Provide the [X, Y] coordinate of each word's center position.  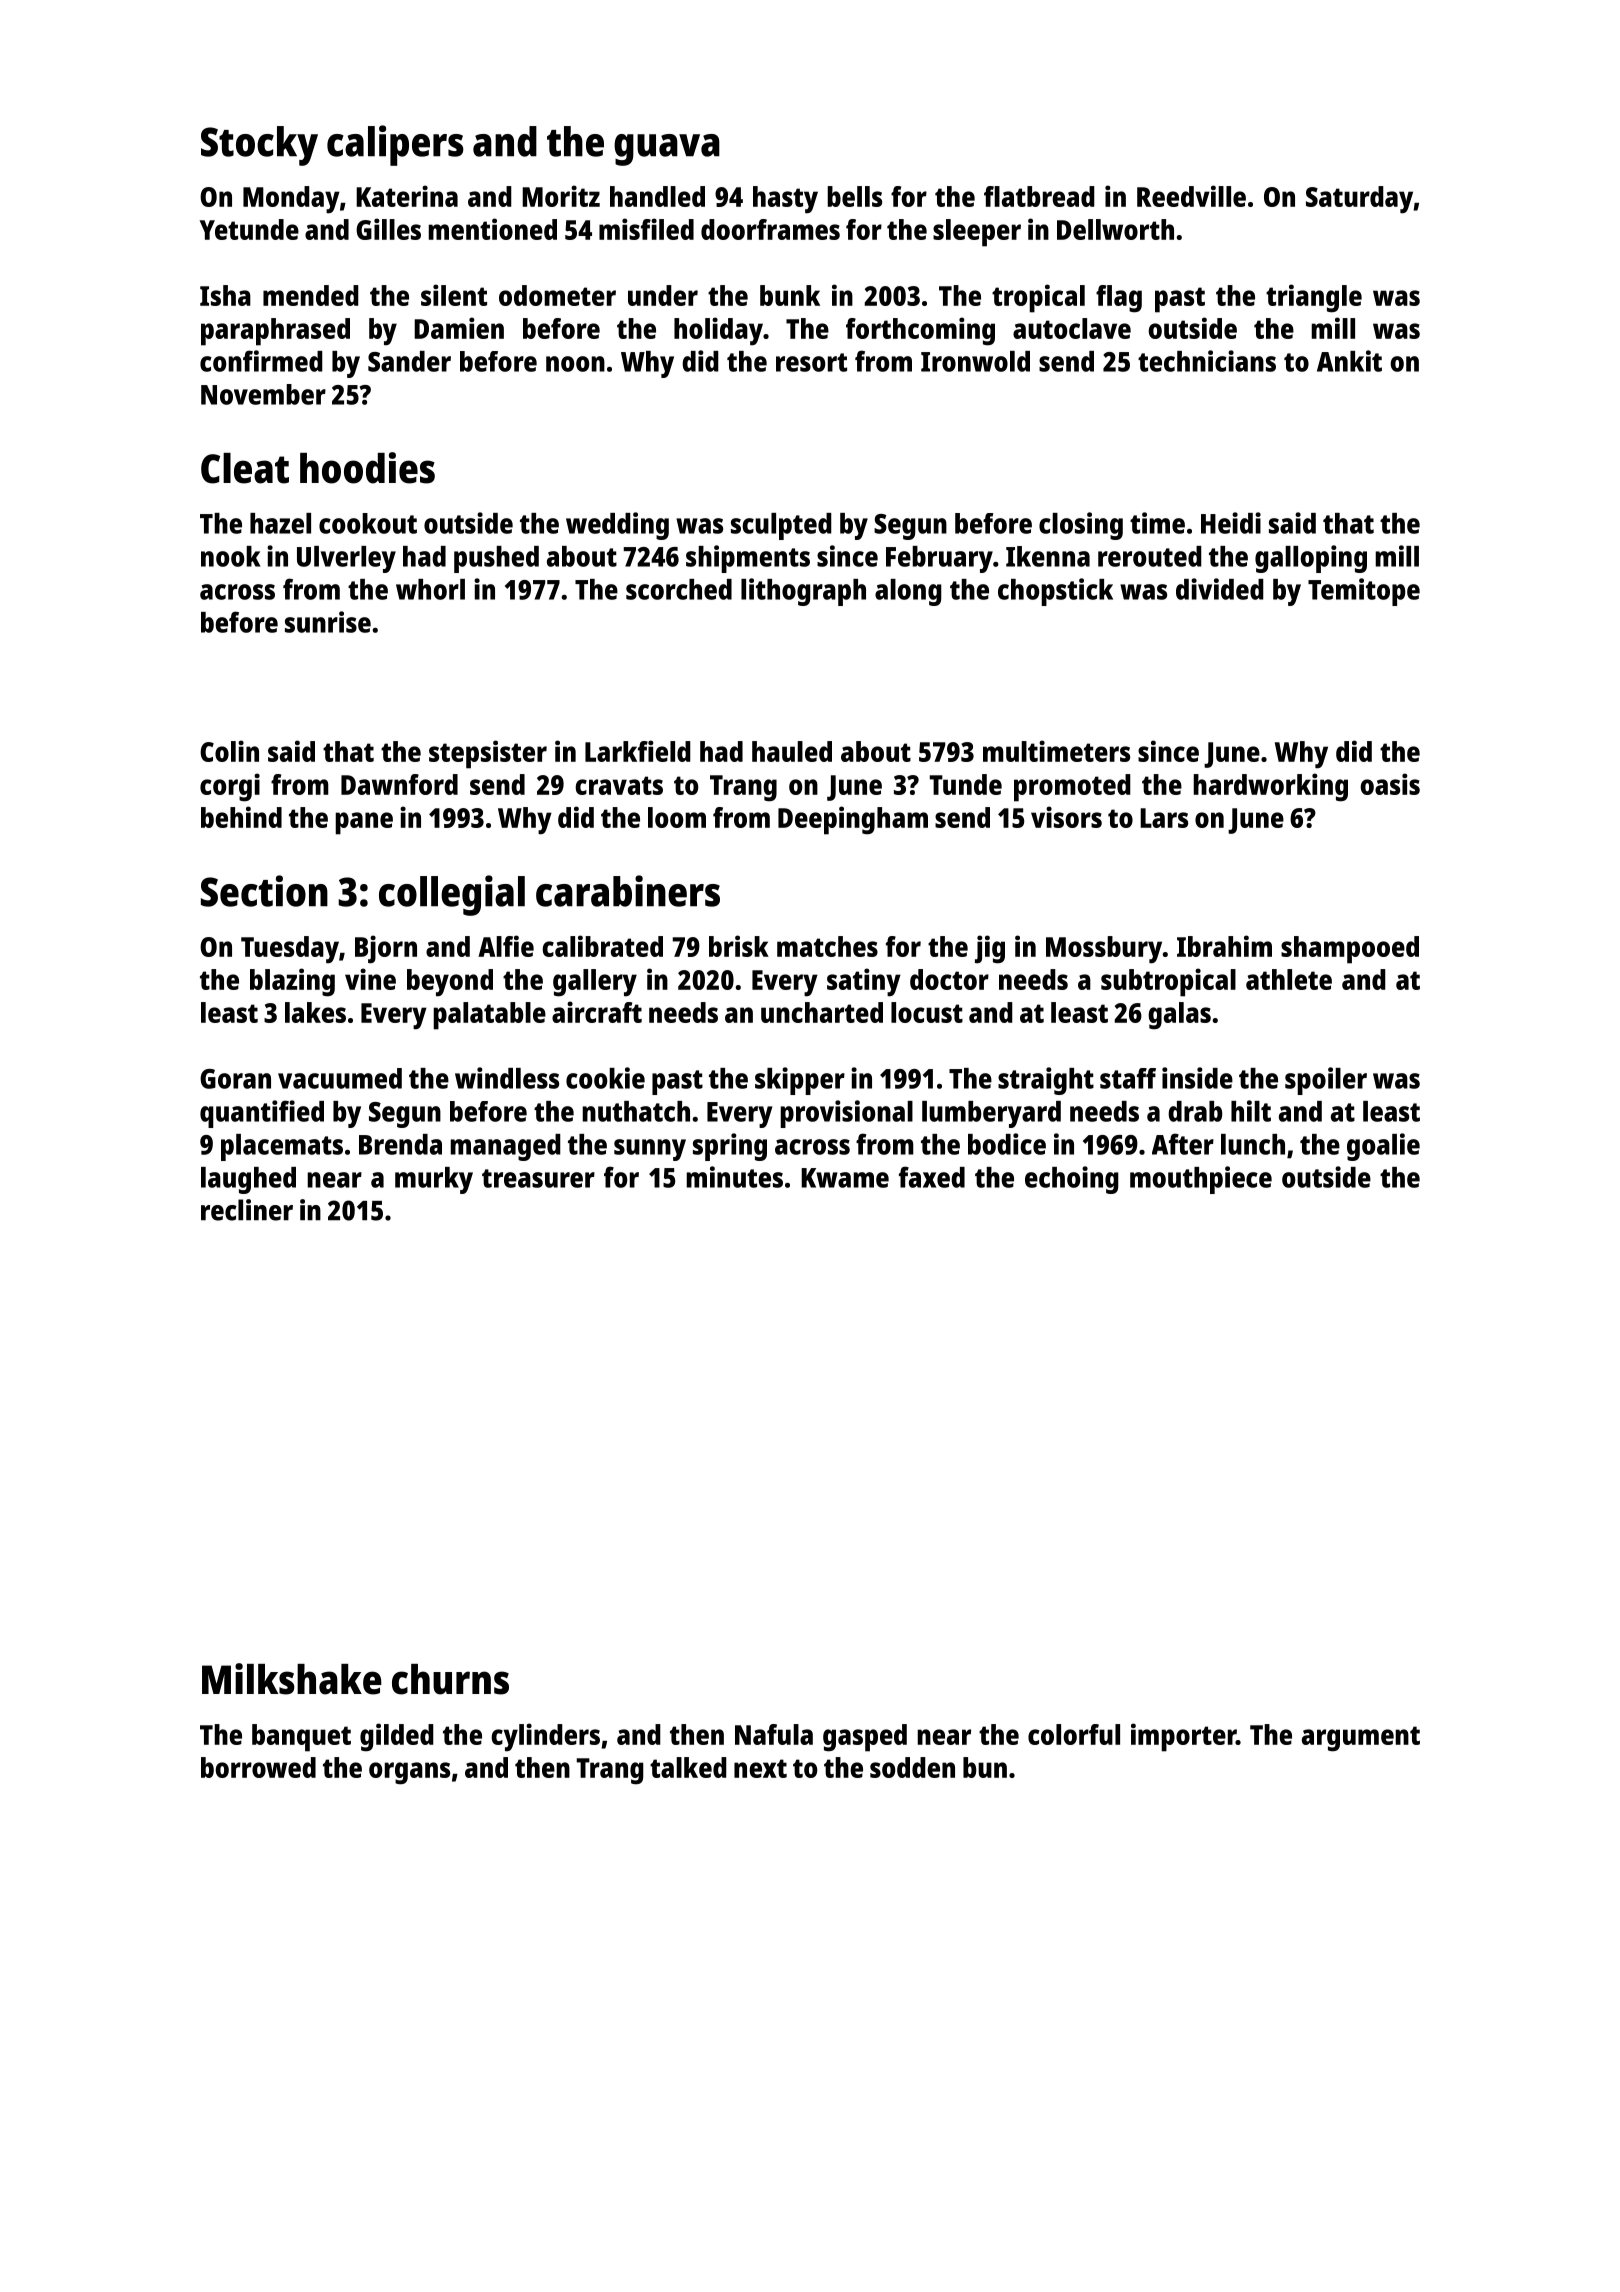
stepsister [488, 754]
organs [409, 1773]
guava [667, 150]
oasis [1390, 784]
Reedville [1191, 196]
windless [507, 1078]
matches [827, 946]
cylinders [545, 1737]
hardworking [1270, 787]
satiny [864, 982]
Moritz [561, 196]
